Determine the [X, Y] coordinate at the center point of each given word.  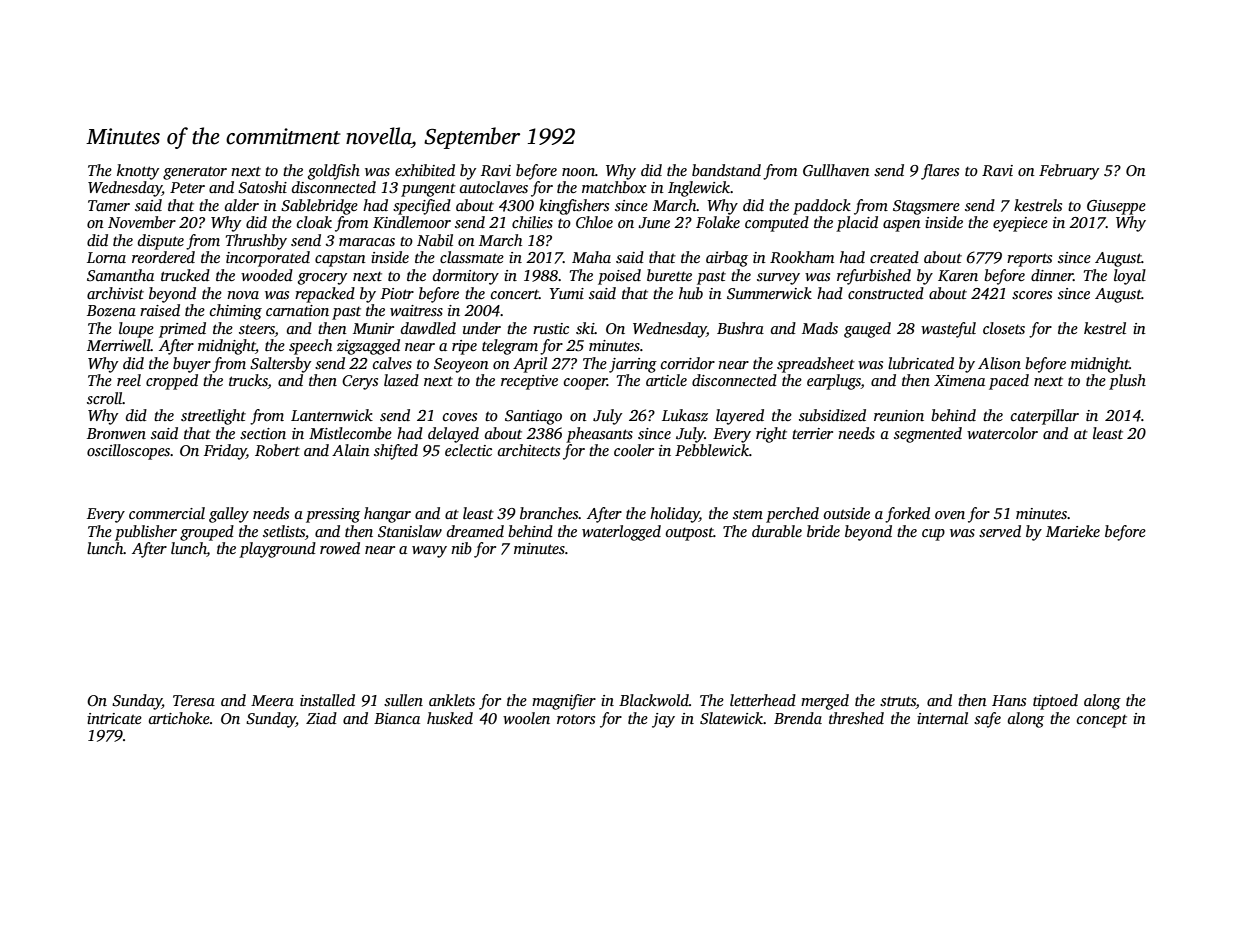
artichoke [179, 718]
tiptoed [1055, 702]
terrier [812, 433]
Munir [373, 328]
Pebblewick [712, 450]
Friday [225, 452]
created [894, 257]
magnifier [564, 702]
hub [691, 293]
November [142, 222]
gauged [867, 330]
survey [778, 279]
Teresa [194, 701]
